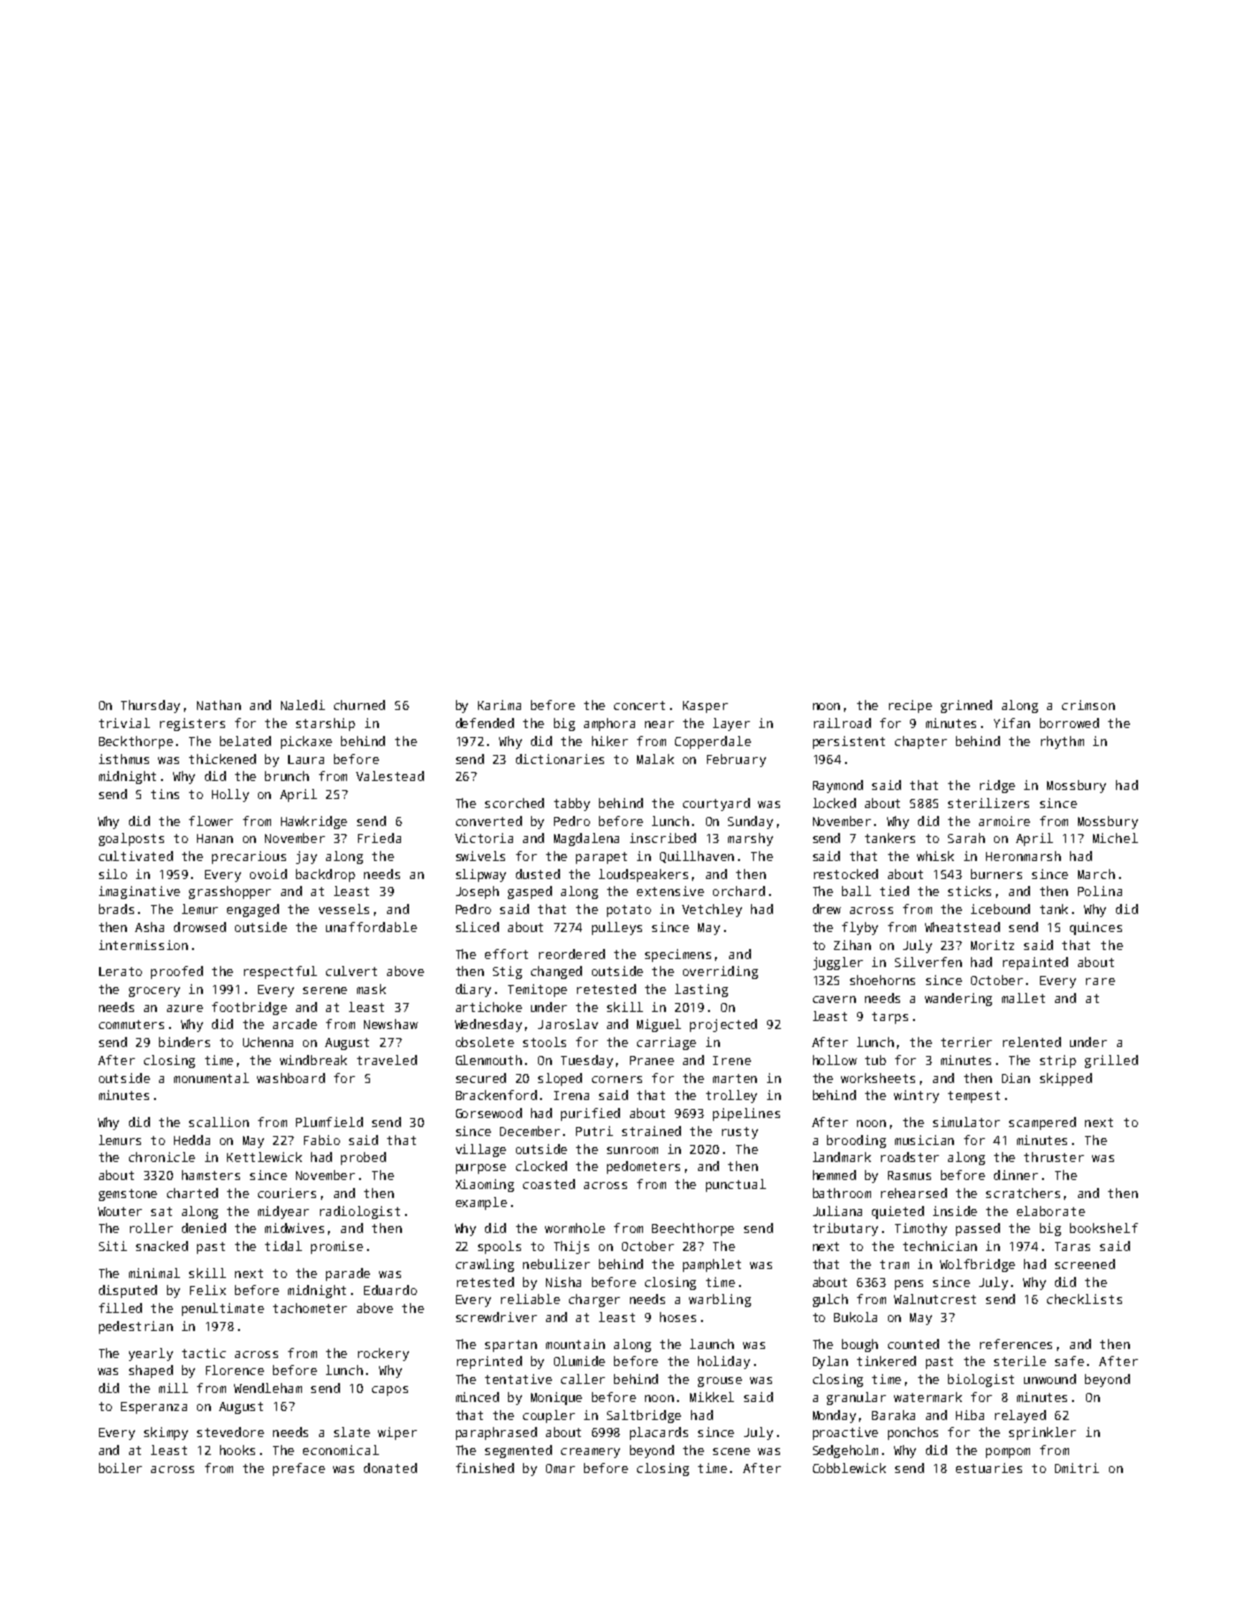 The width and height of the page is (1240, 1605). I want to click on boiler, so click(120, 1468).
